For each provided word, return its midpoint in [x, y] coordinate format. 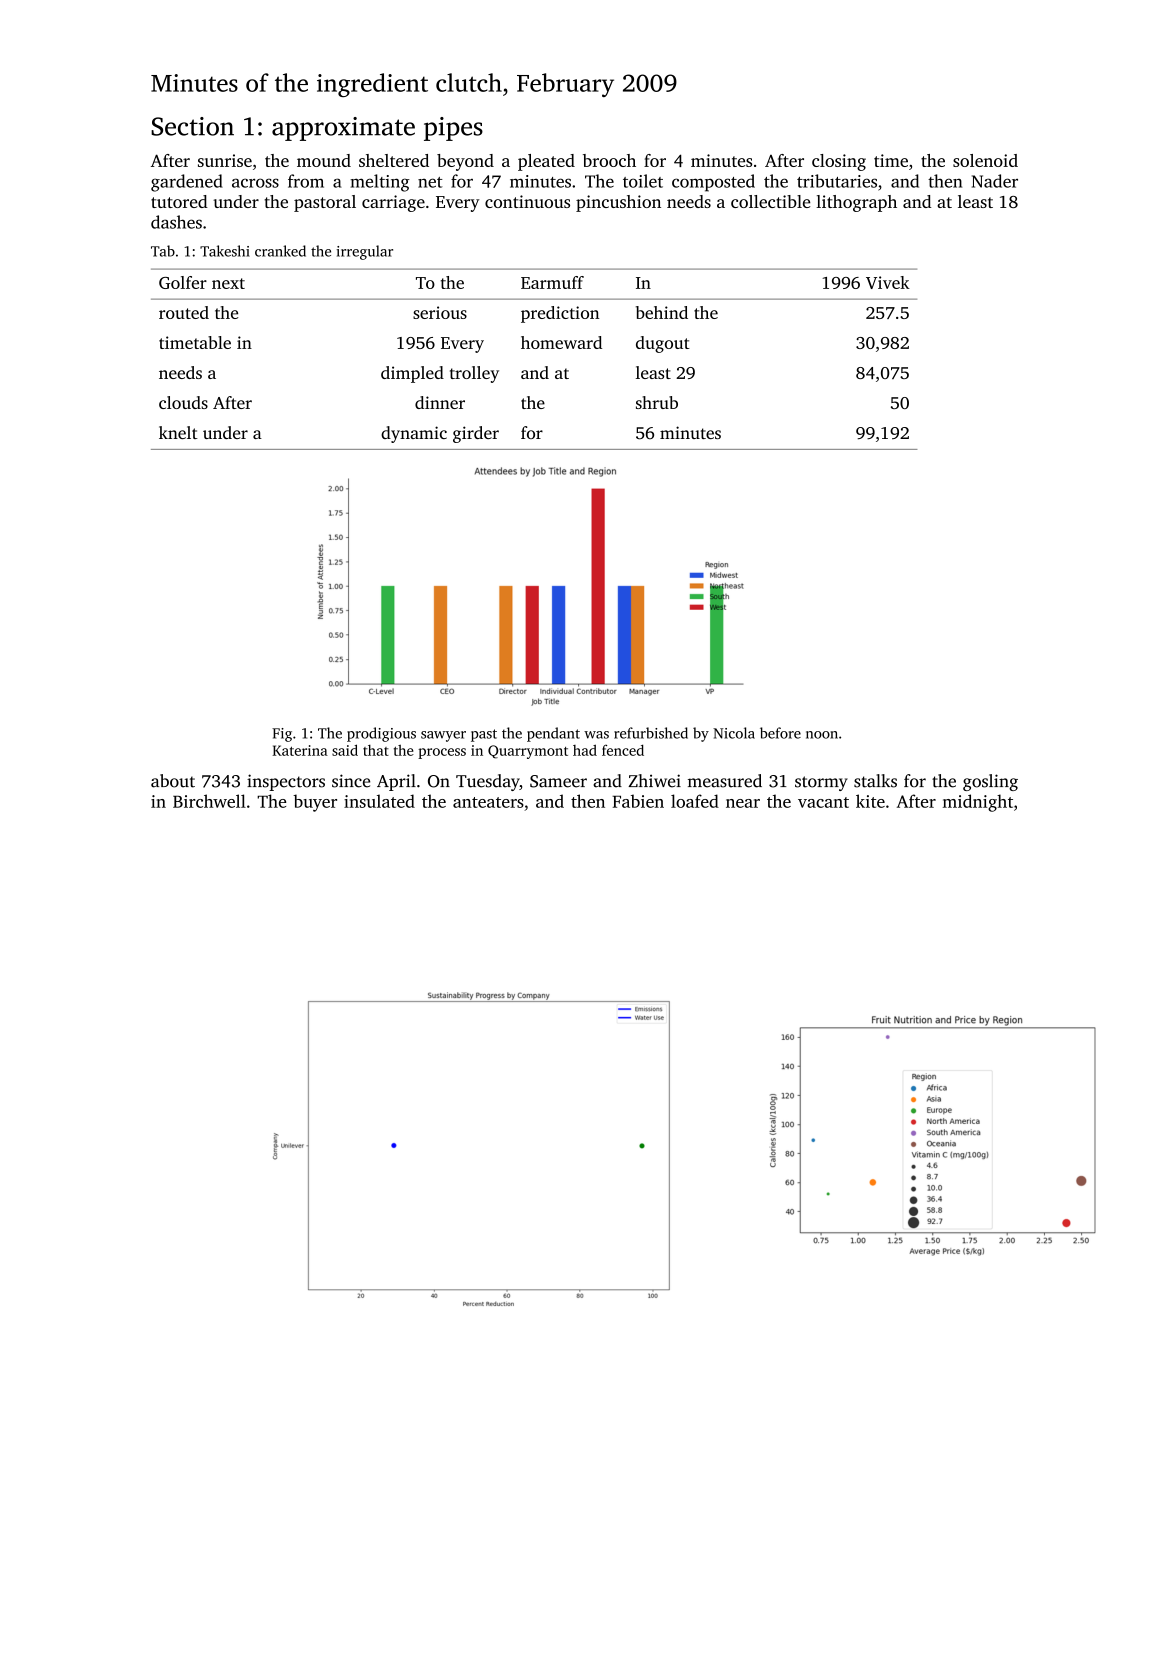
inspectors [286, 782]
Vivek [888, 282]
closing [839, 162]
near [743, 803]
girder [476, 434]
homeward [561, 342]
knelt [178, 432]
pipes [453, 129]
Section [192, 126]
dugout [663, 344]
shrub [657, 402]
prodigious [381, 734]
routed [184, 312]
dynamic [414, 434]
